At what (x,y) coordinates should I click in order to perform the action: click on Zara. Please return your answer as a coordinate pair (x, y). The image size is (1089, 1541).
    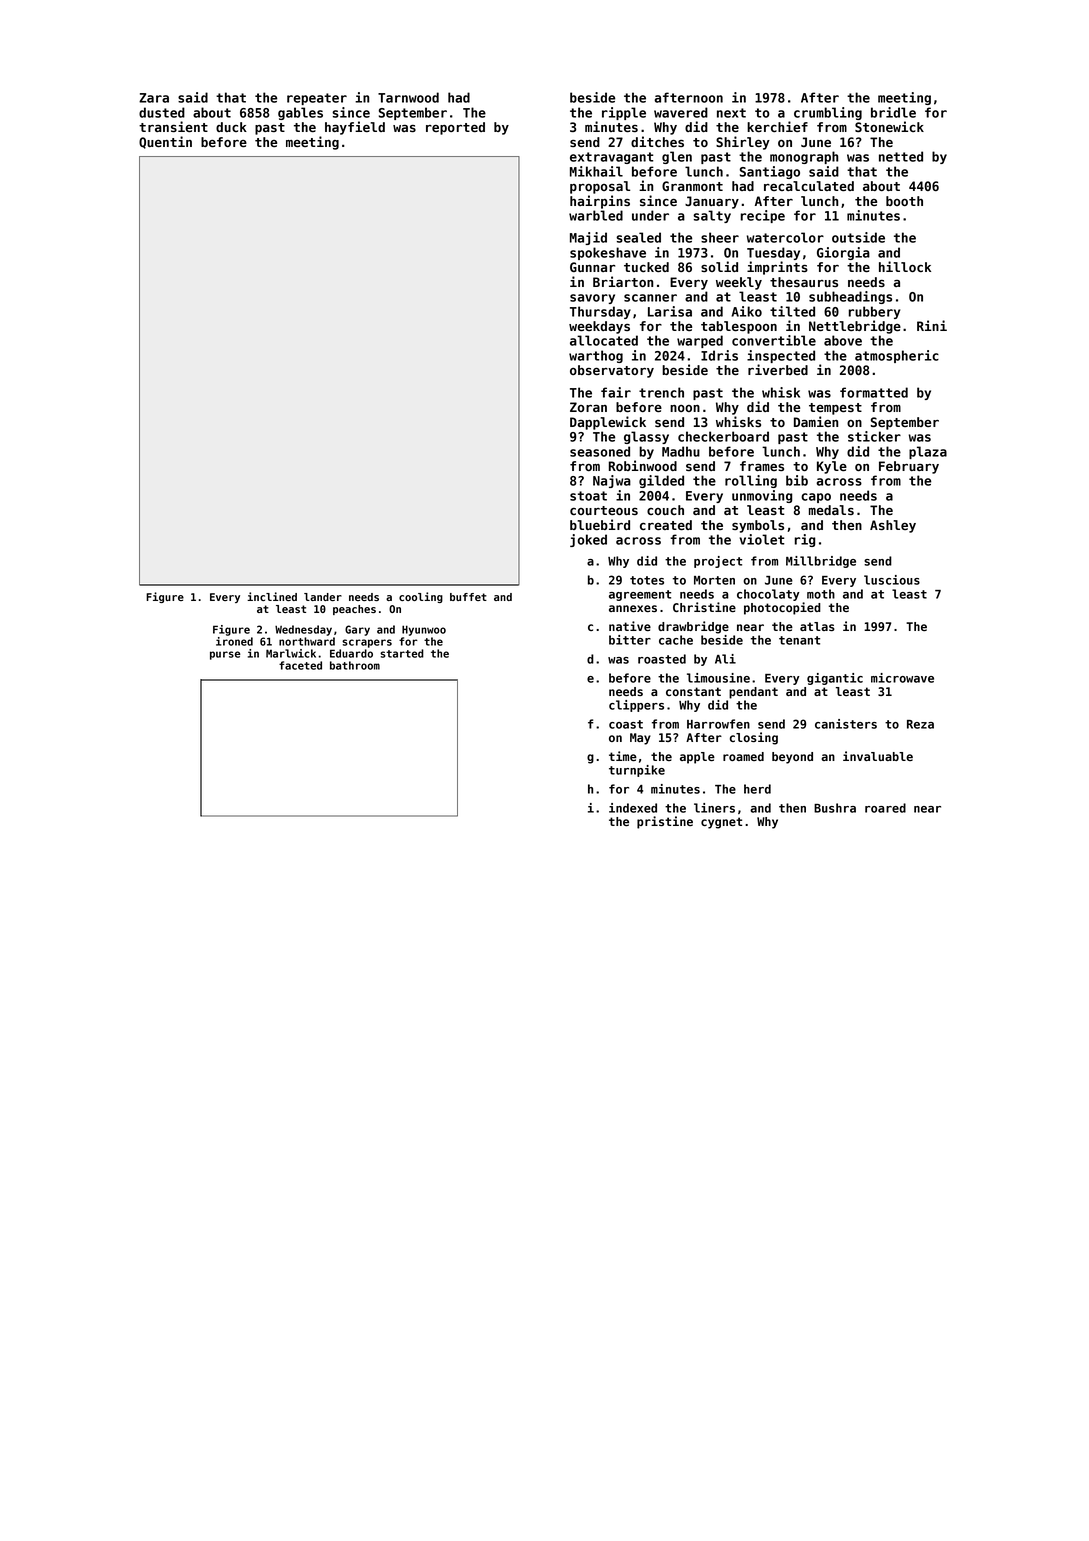
    Looking at the image, I should click on (154, 98).
